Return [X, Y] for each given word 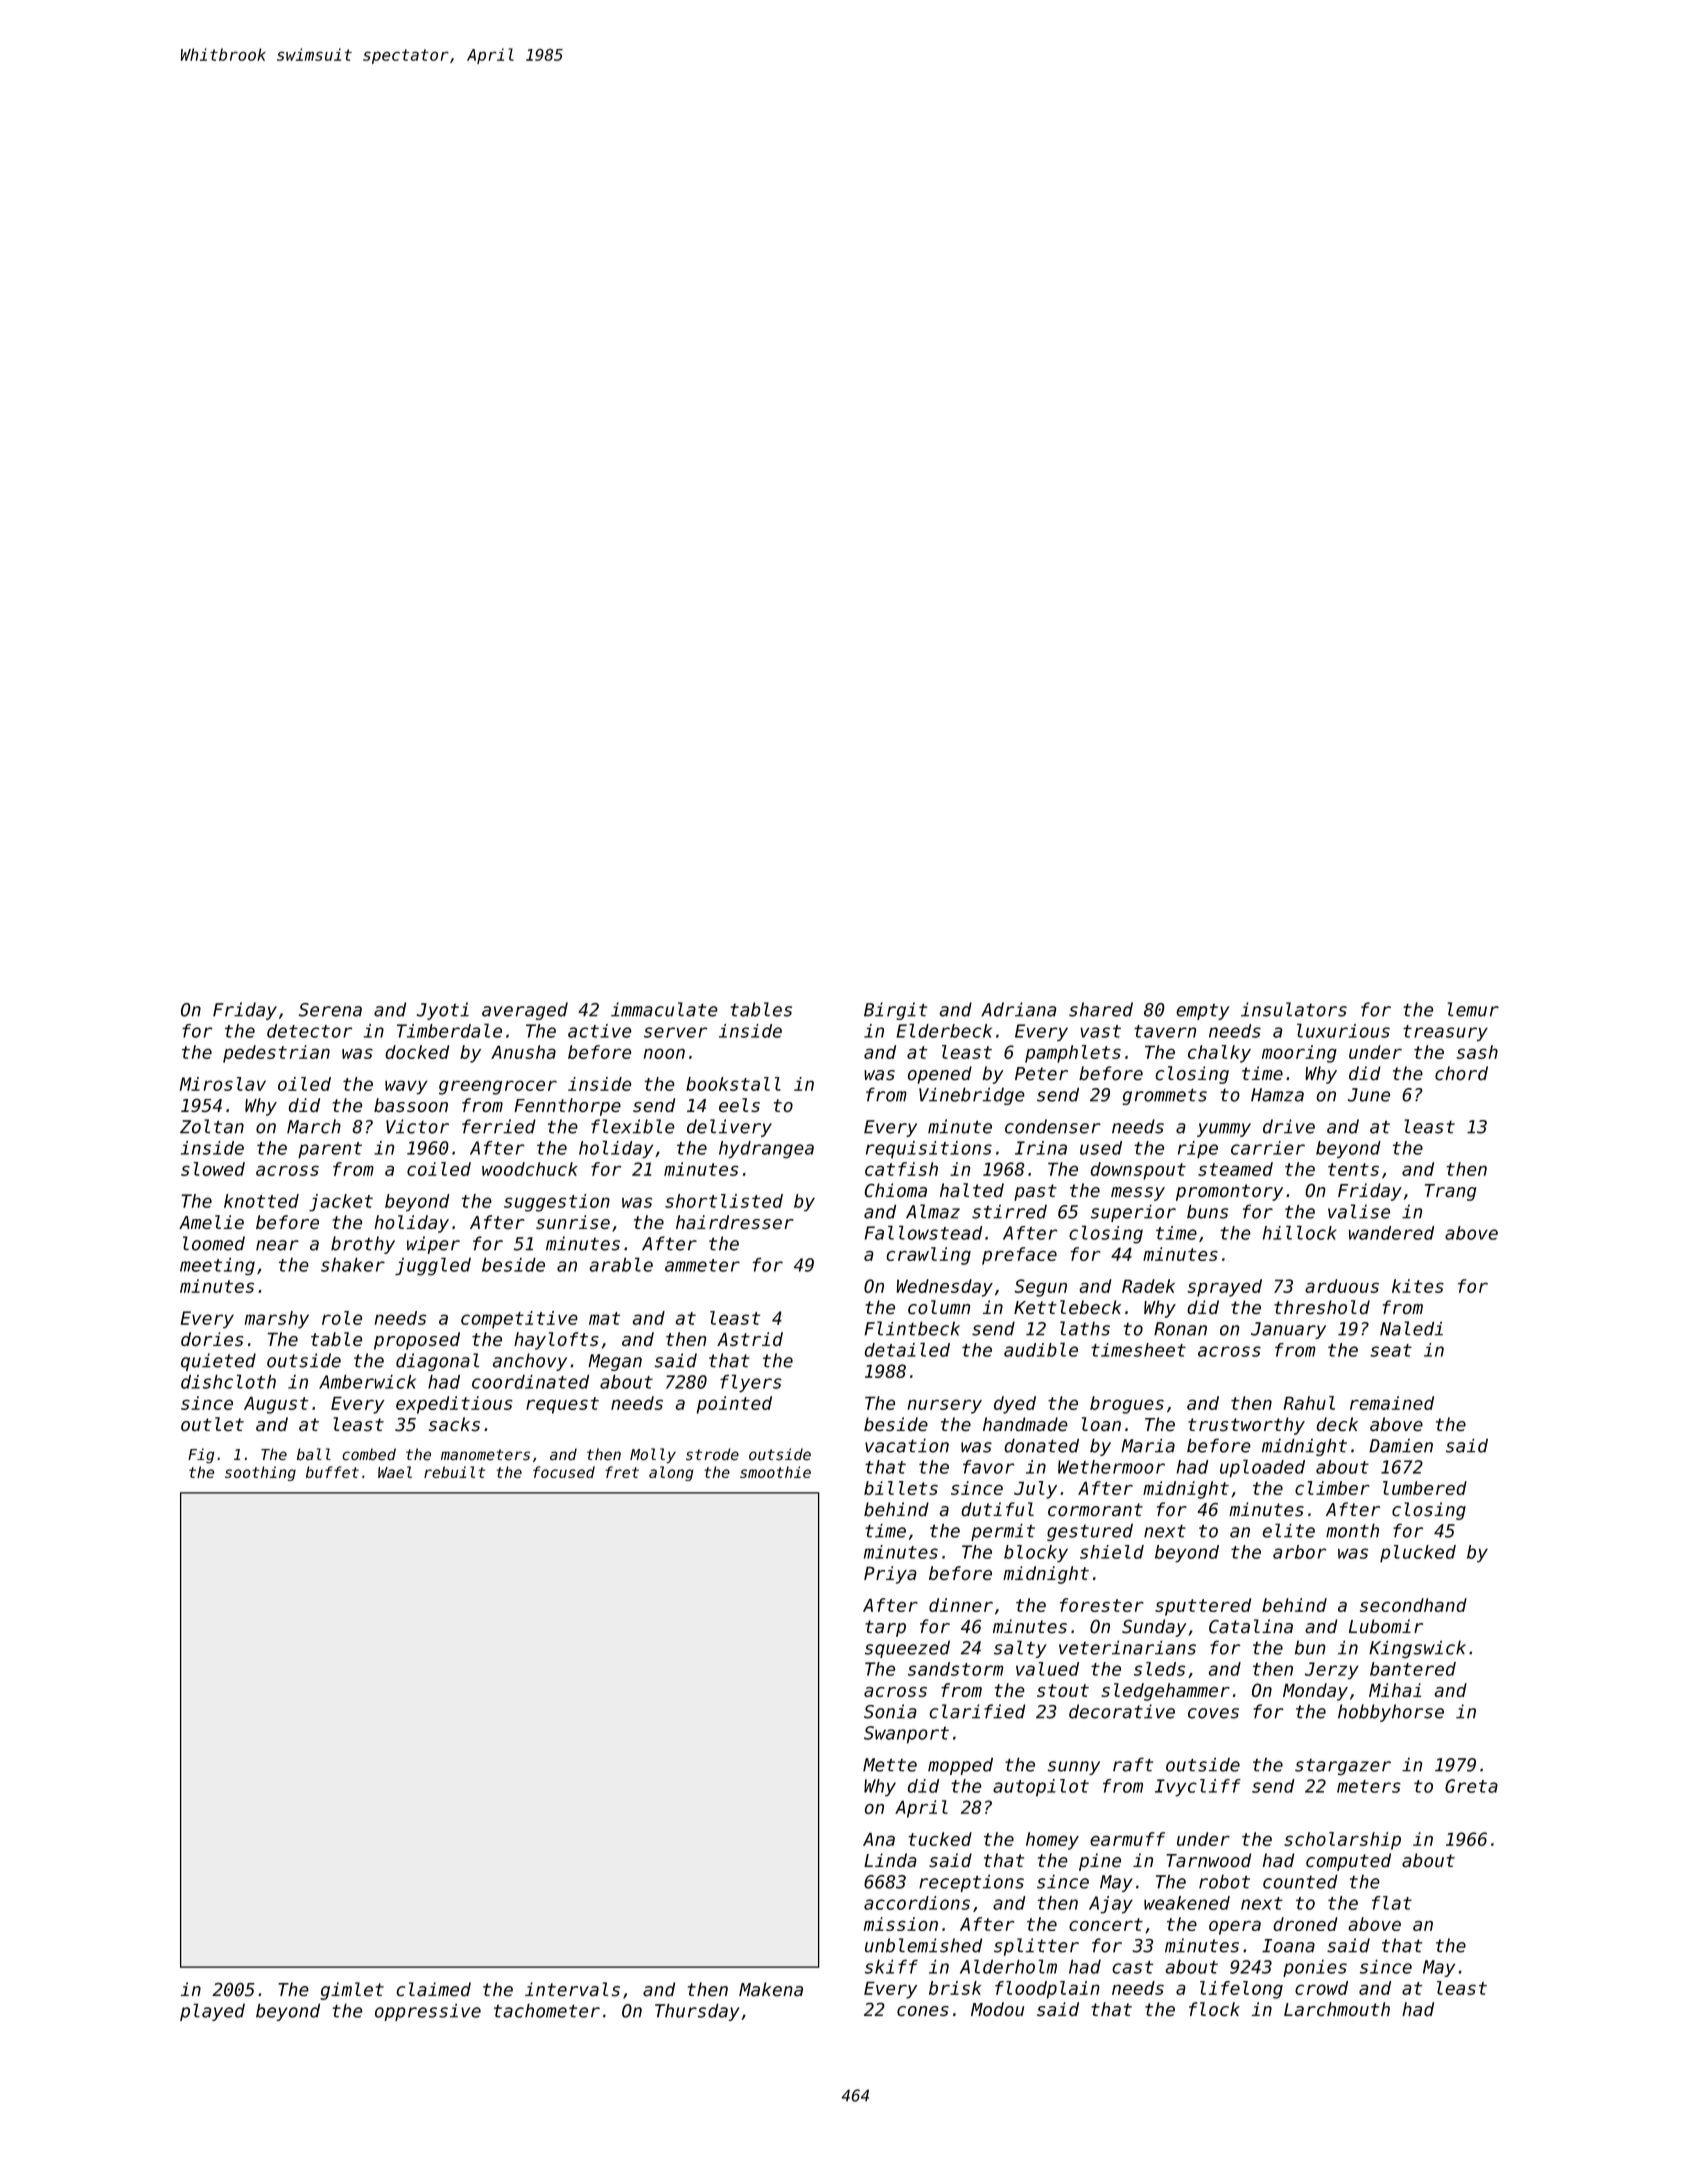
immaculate [664, 1009]
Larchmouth [1337, 2009]
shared [1101, 1009]
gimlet [352, 1991]
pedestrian [276, 1054]
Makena [771, 1989]
